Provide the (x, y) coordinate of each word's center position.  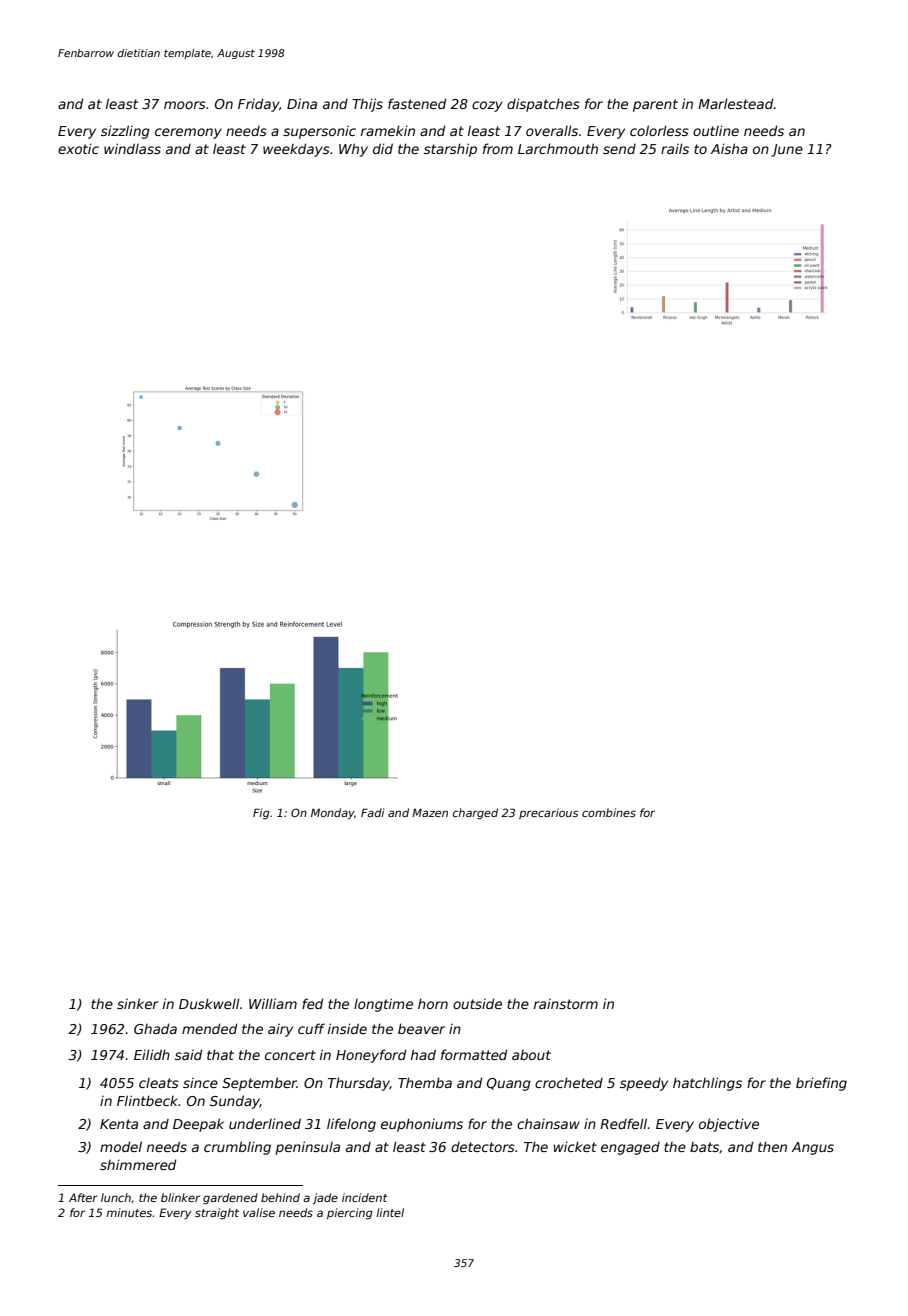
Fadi (372, 812)
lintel (390, 1212)
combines (609, 812)
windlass (132, 148)
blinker (180, 1197)
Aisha (729, 148)
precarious (548, 813)
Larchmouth (558, 148)
